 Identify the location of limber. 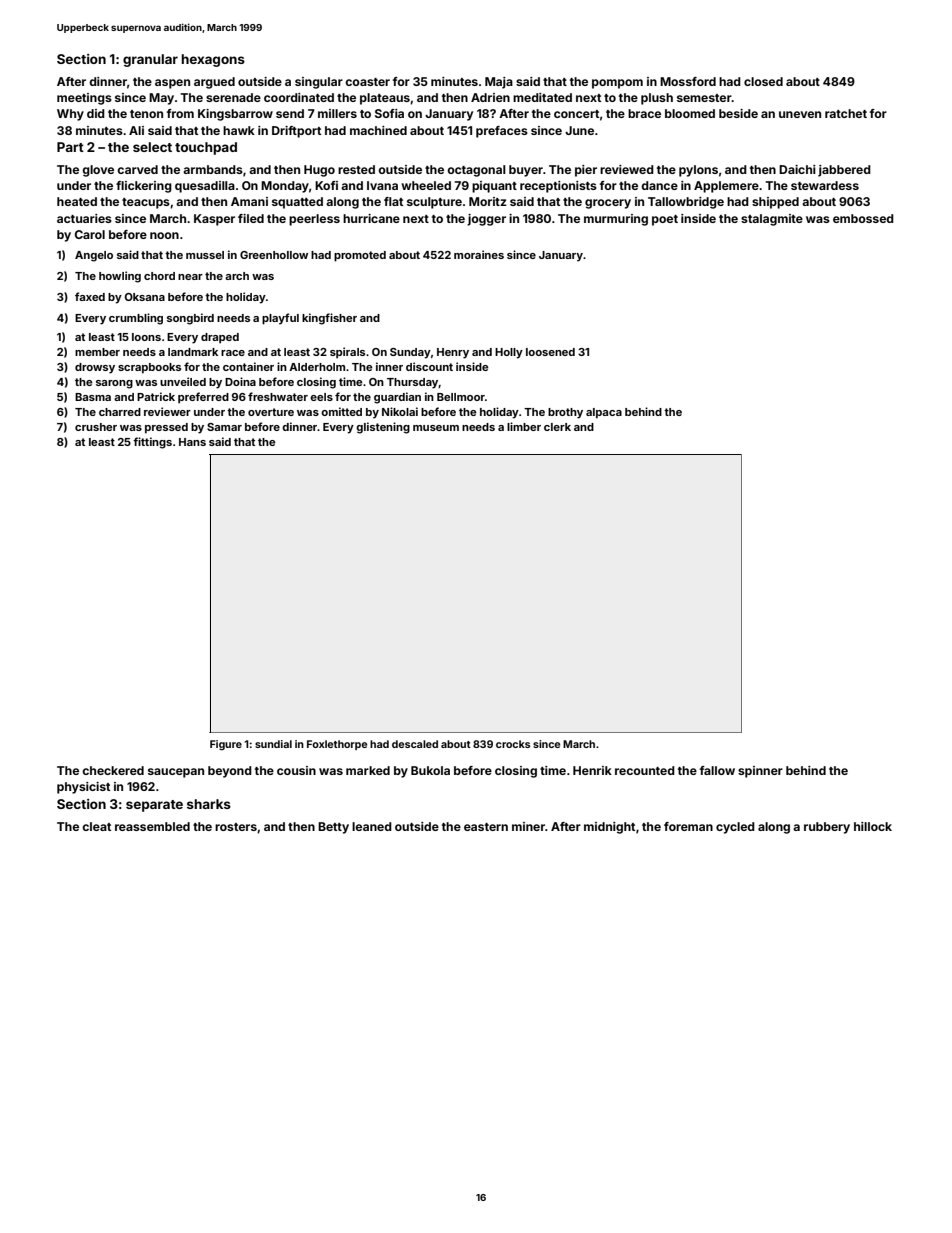
(524, 426).
